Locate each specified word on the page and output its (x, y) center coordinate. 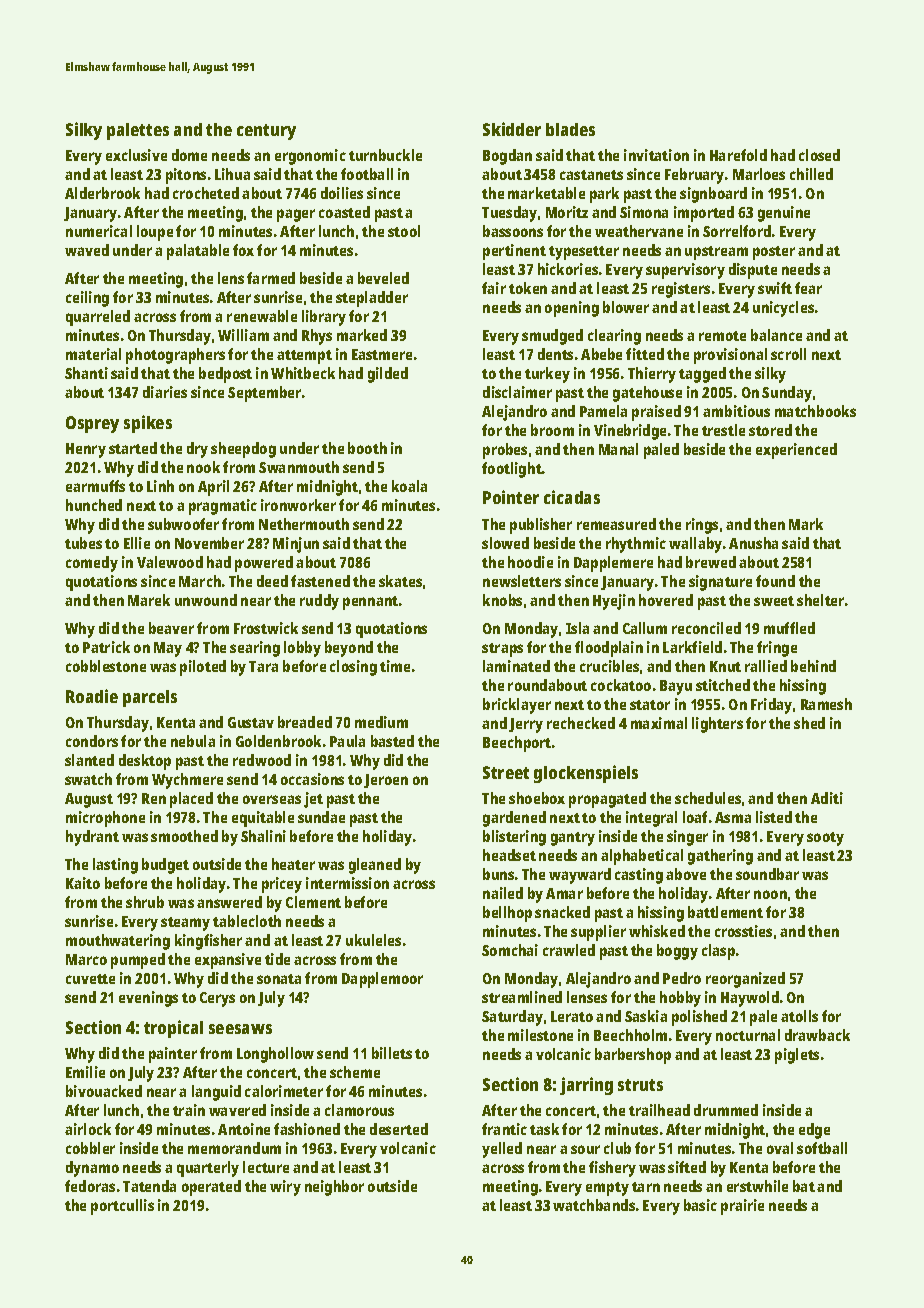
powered (264, 564)
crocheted (206, 193)
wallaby (695, 545)
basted (392, 741)
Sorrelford (737, 231)
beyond (349, 649)
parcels (150, 698)
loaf (695, 817)
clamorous (359, 1110)
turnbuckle (385, 155)
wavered (237, 1110)
